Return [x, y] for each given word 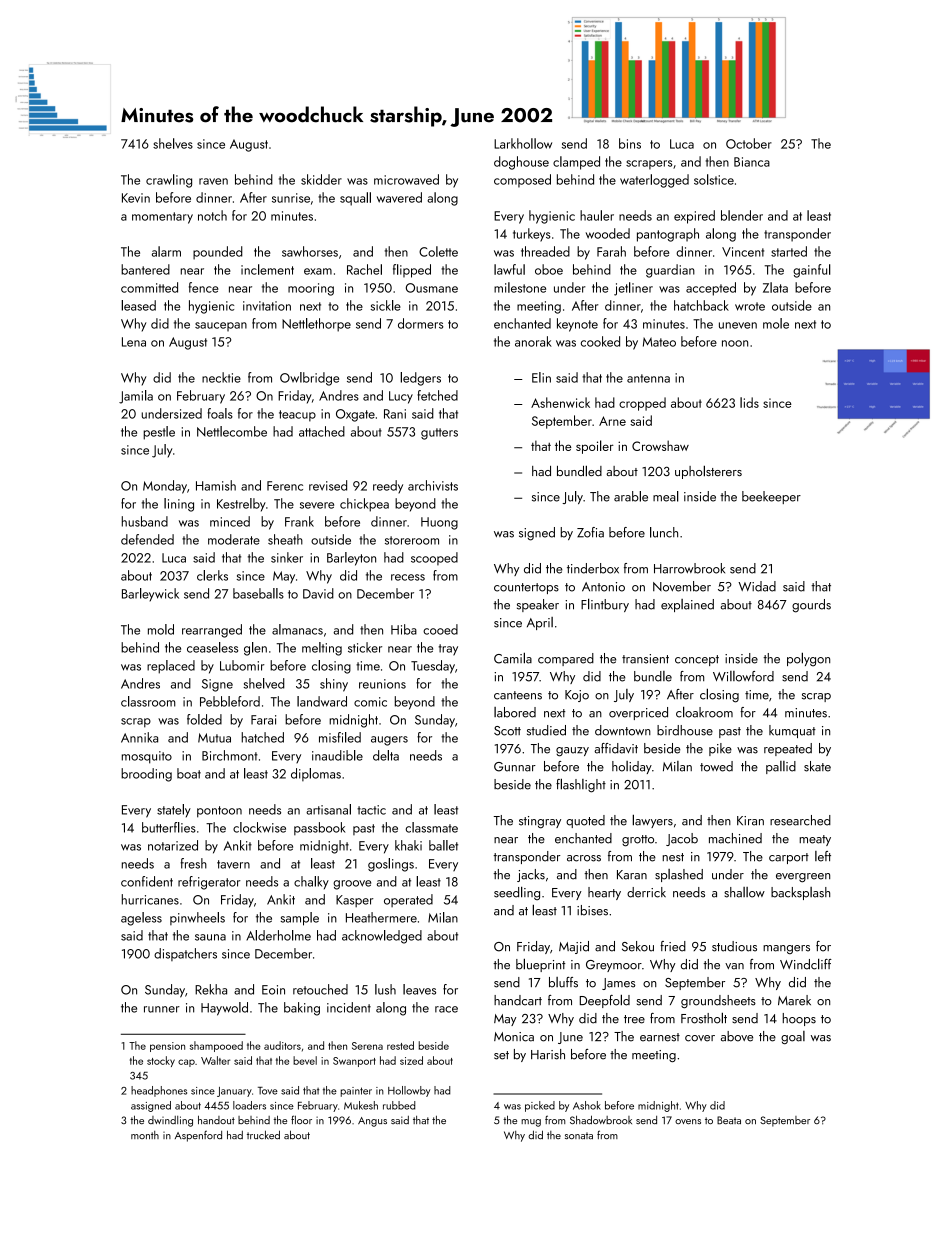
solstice [714, 179]
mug [531, 1123]
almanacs [297, 629]
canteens [518, 695]
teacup [297, 416]
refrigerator [209, 883]
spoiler [595, 447]
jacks [531, 875]
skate [817, 766]
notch [212, 215]
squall [355, 199]
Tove [268, 1091]
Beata [729, 1120]
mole [776, 323]
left [823, 856]
